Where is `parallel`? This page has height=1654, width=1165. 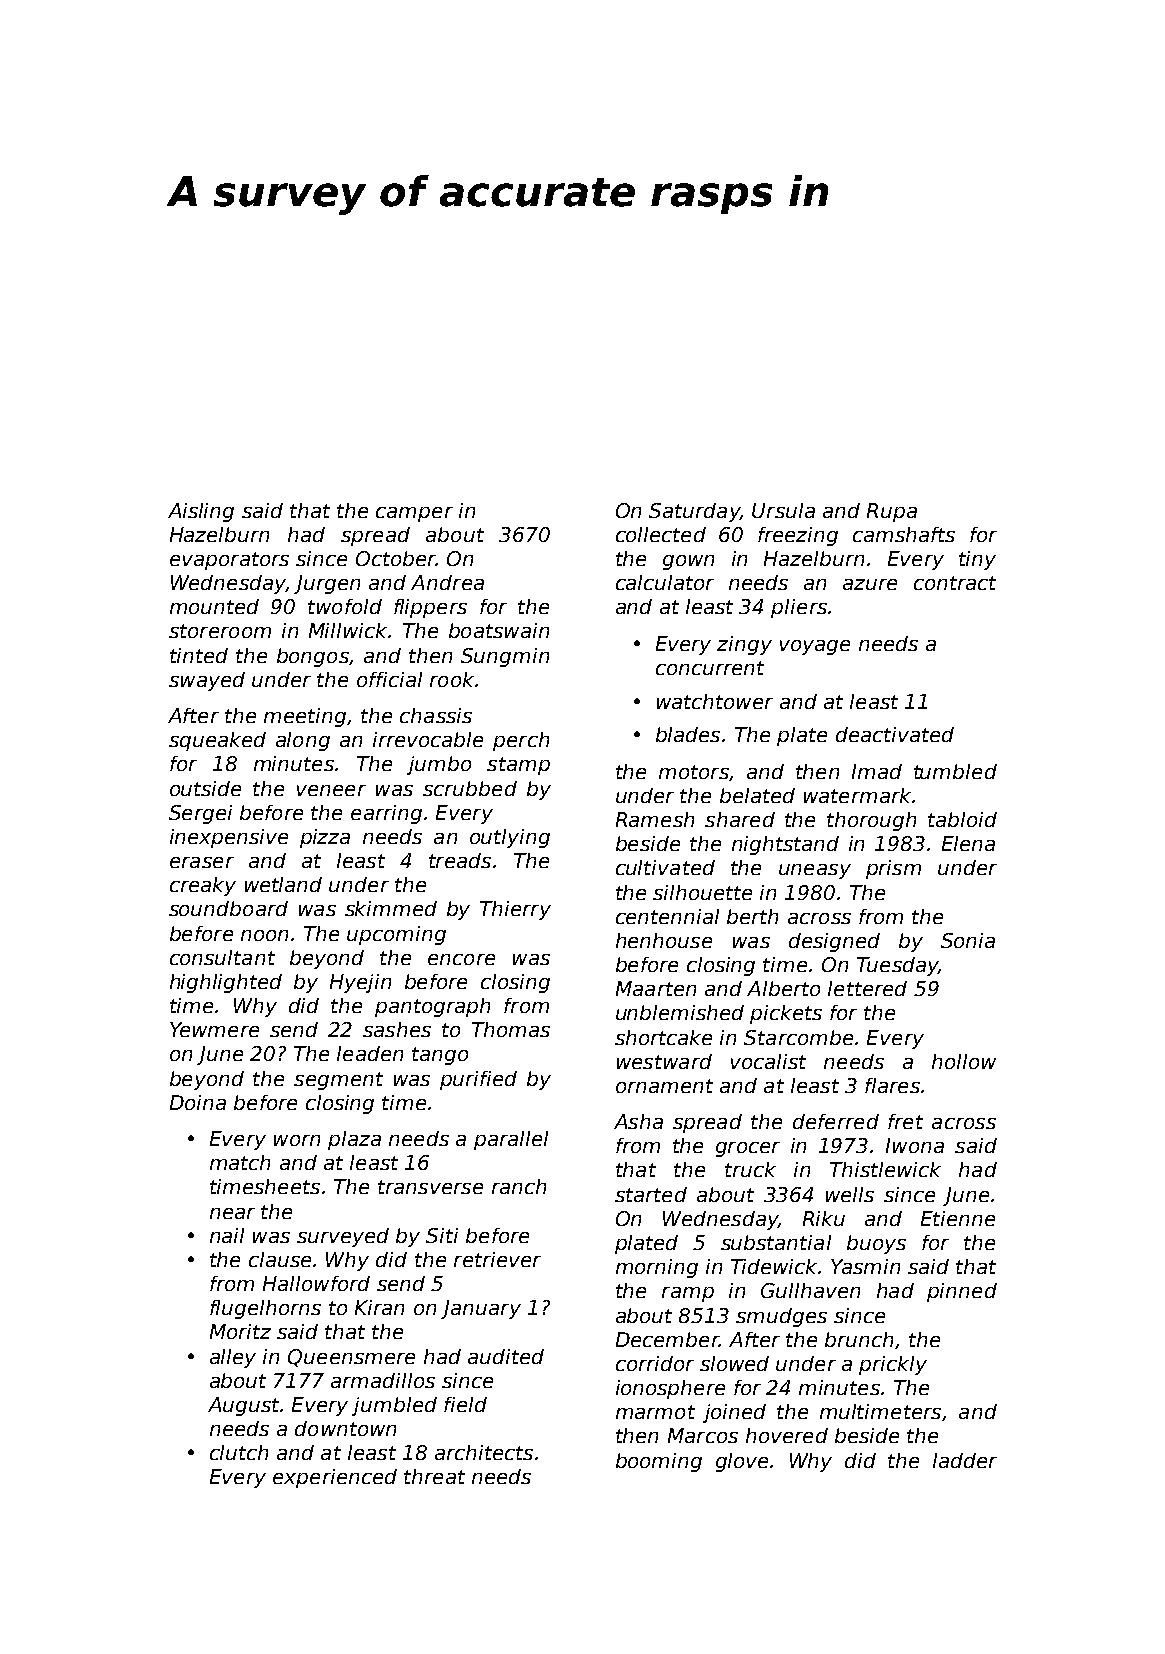
parallel is located at coordinates (511, 1140).
